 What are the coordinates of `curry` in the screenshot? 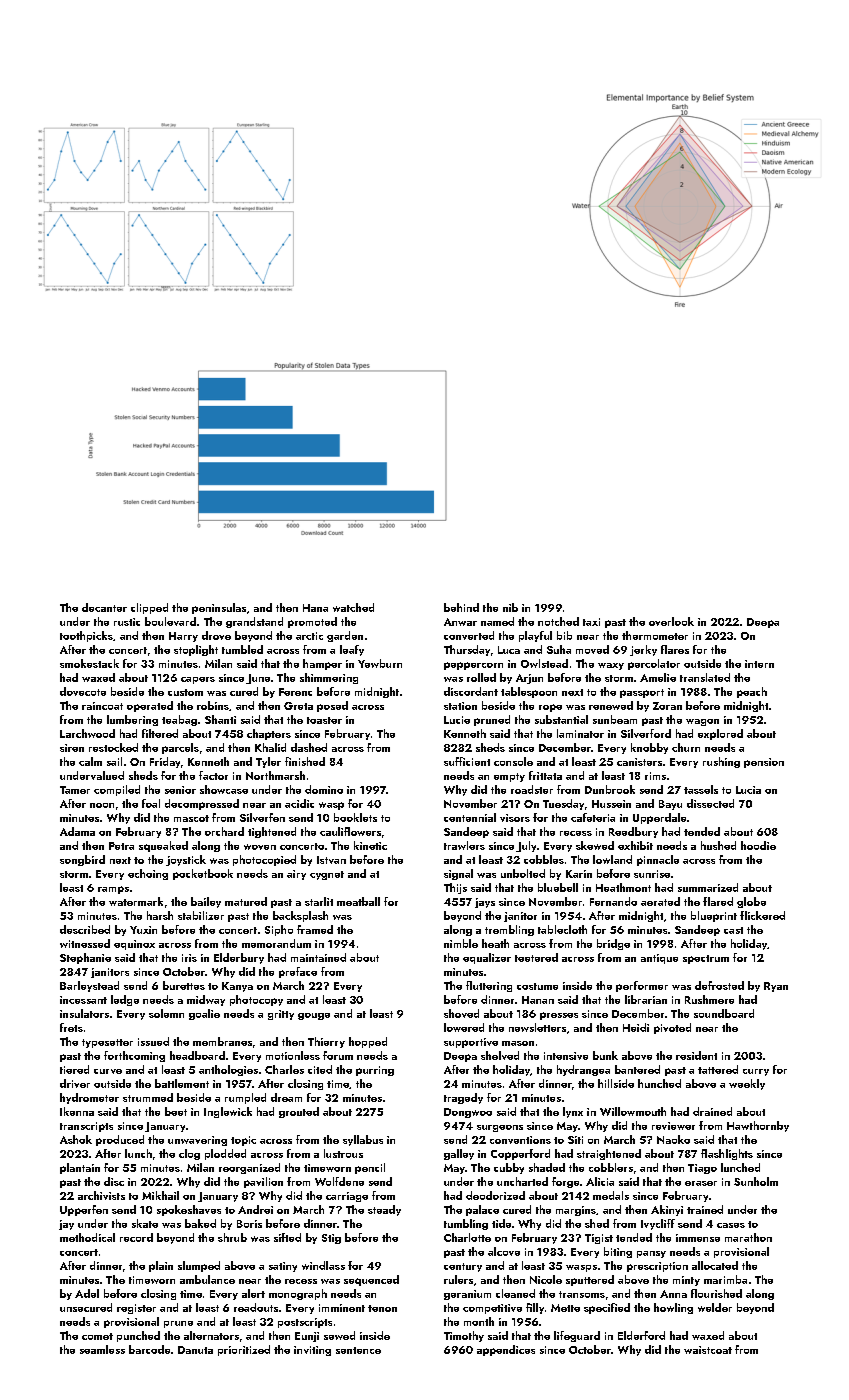 It's located at (756, 1072).
